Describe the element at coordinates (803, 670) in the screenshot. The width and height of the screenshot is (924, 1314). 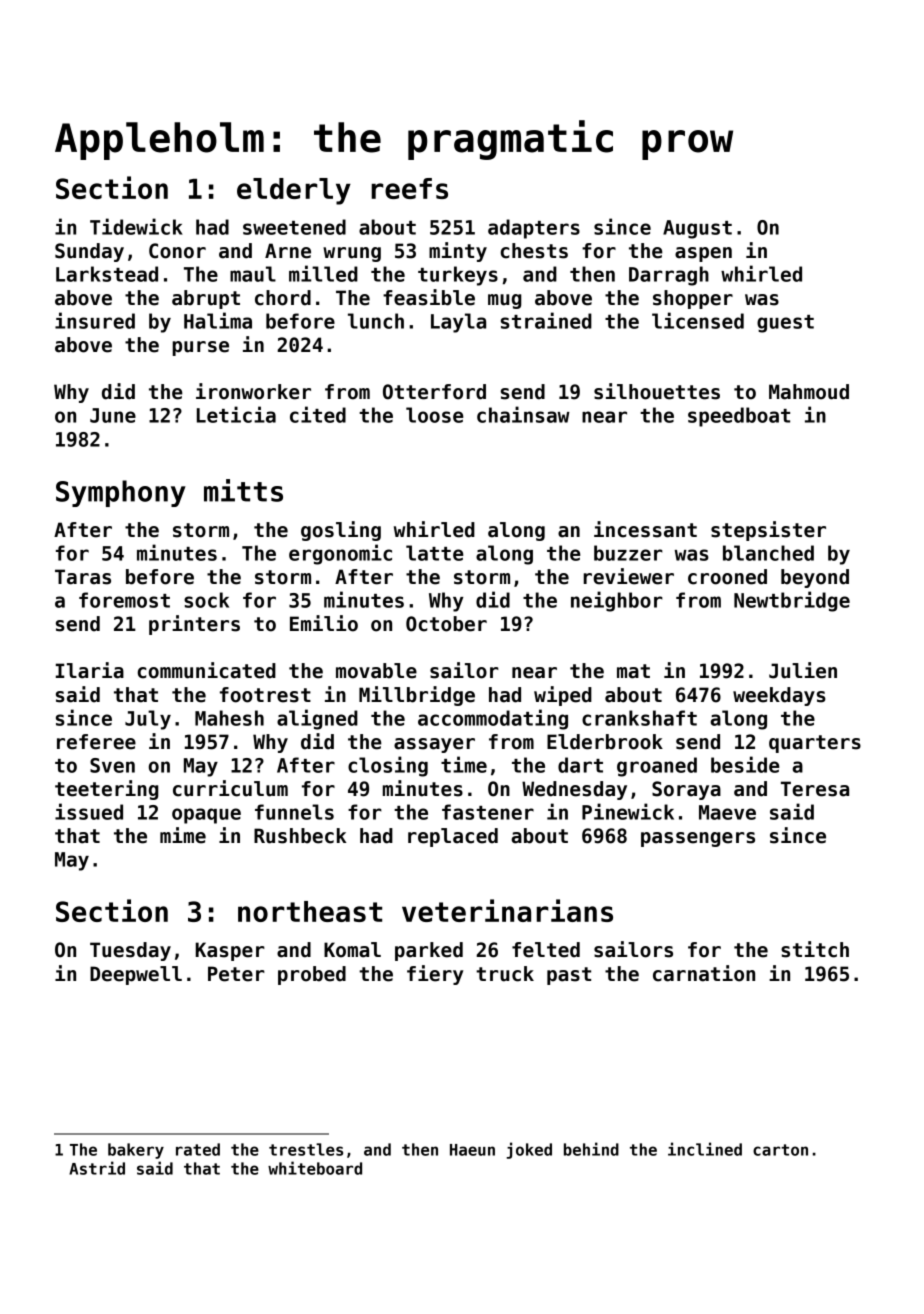
I see `Julien` at that location.
